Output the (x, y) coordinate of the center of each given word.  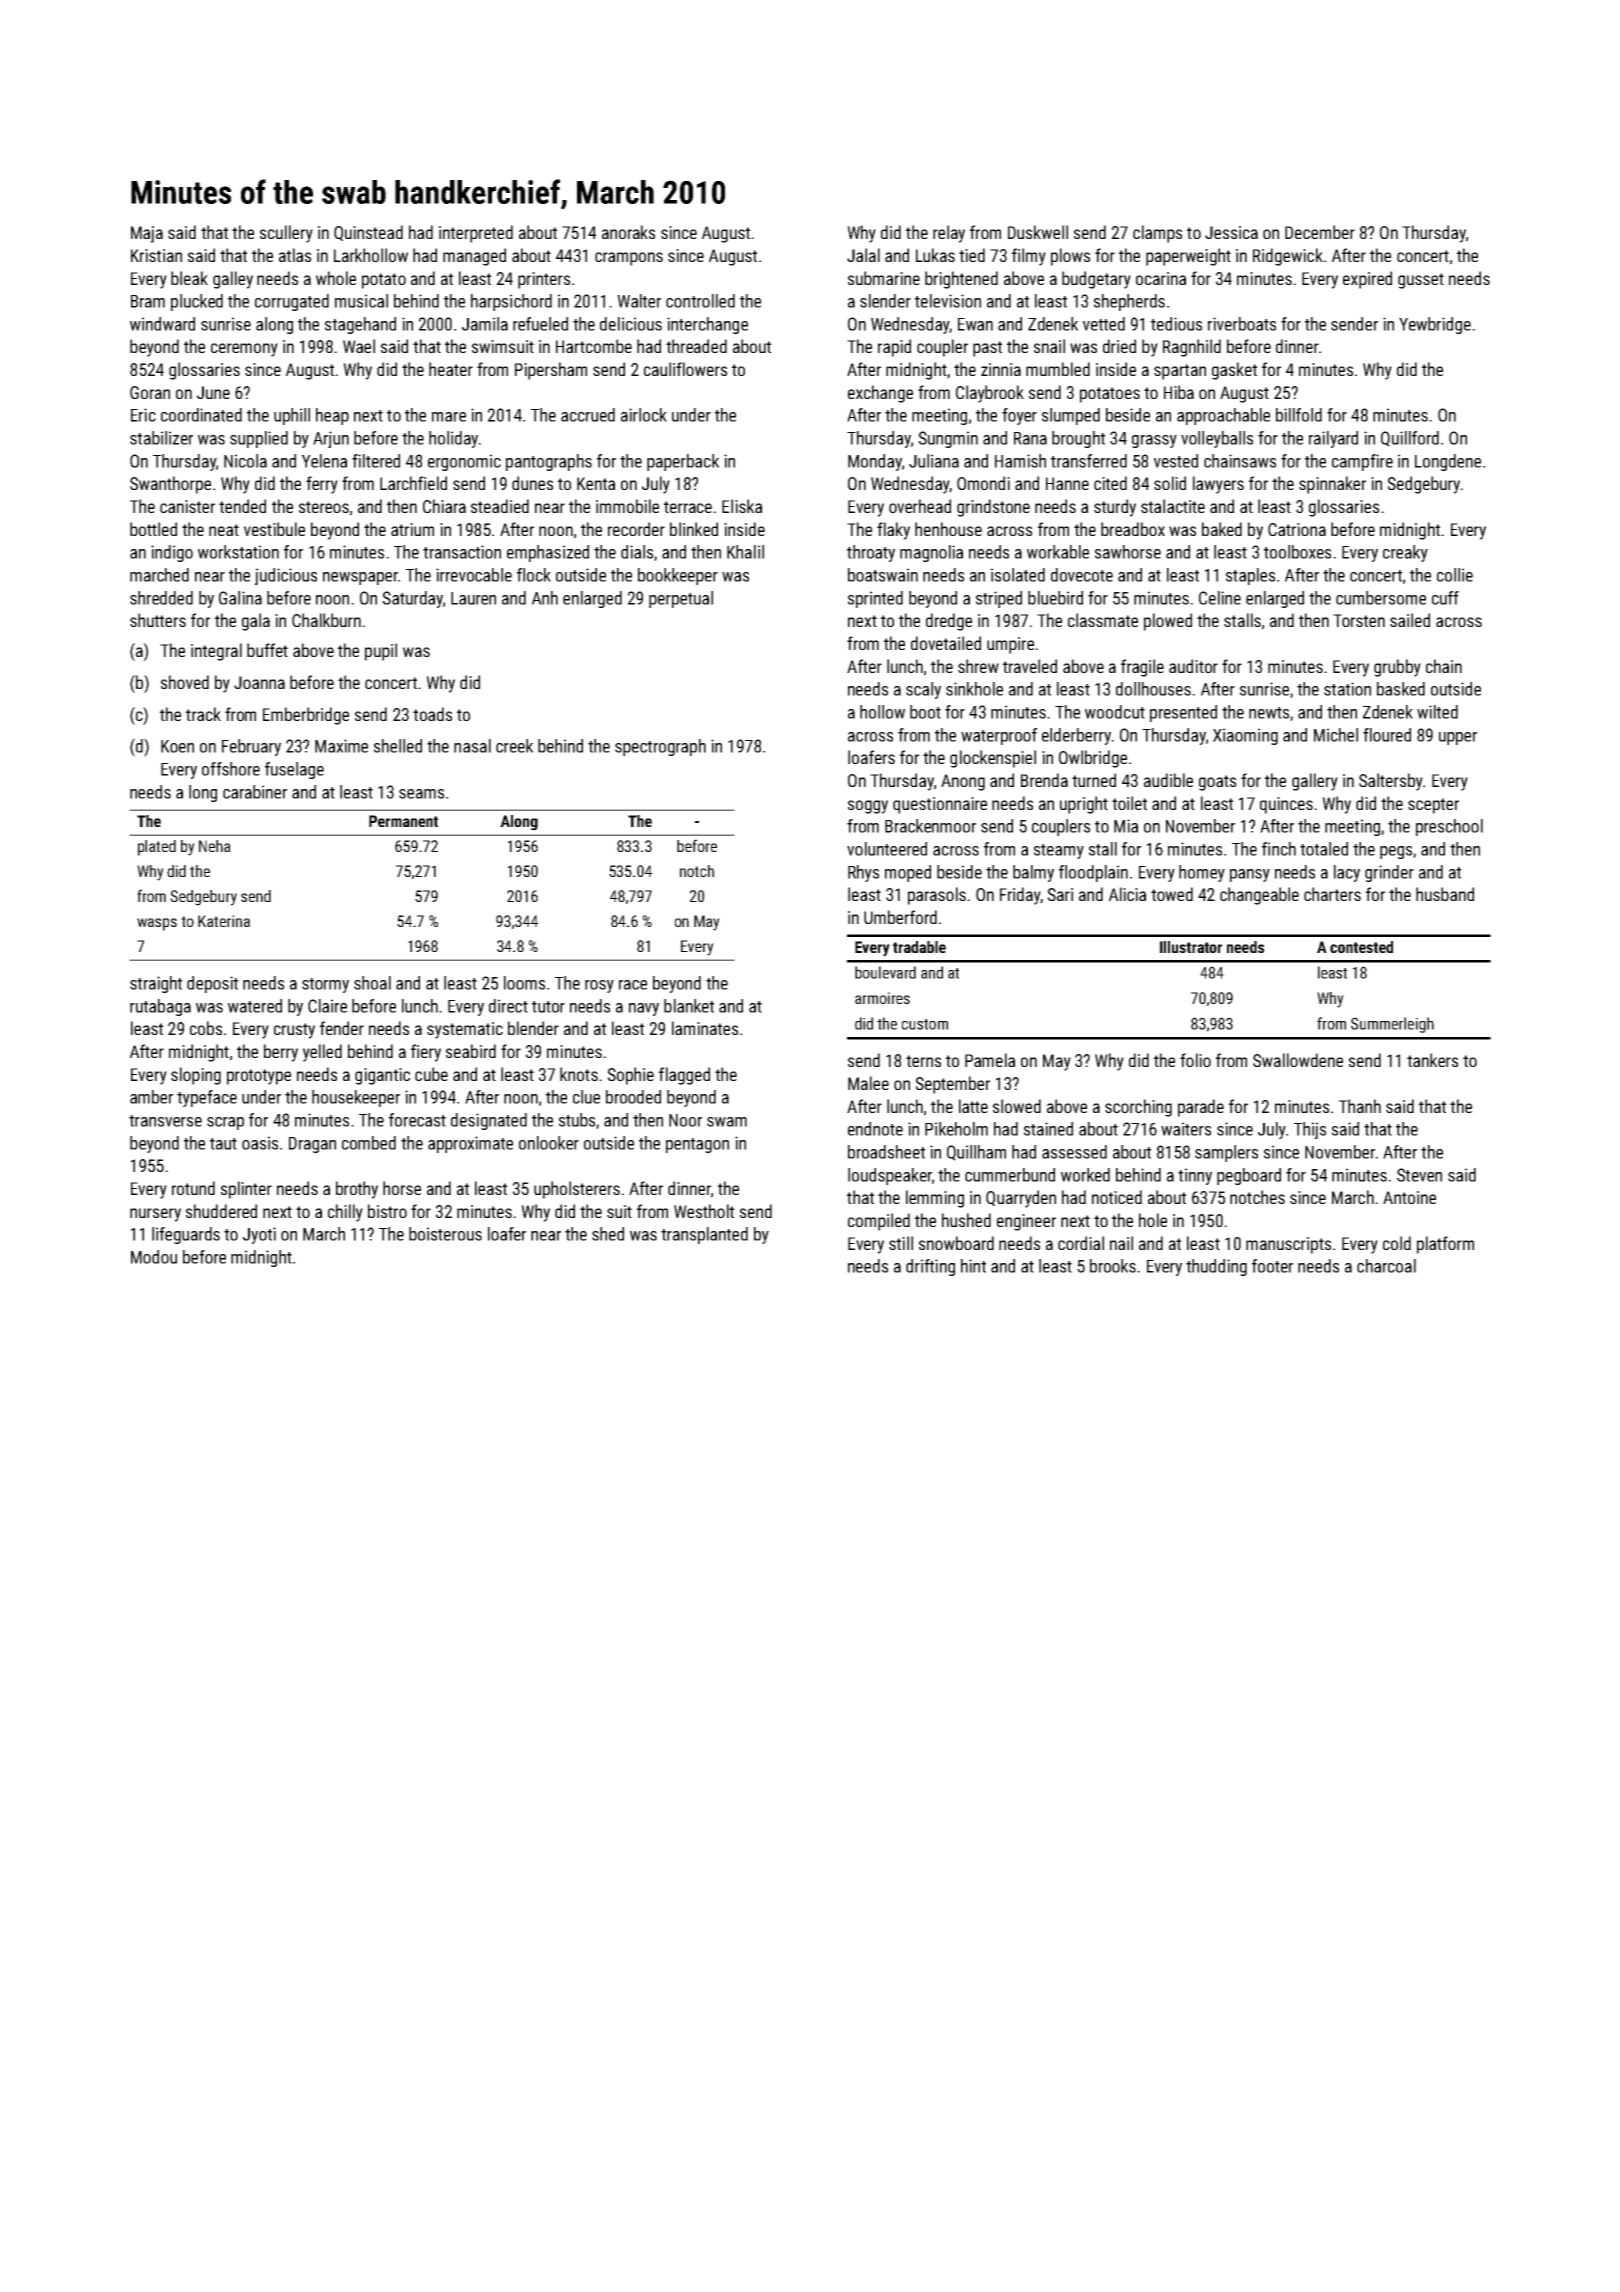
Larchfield (413, 483)
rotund (193, 1188)
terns (923, 1061)
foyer (1019, 416)
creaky (1405, 553)
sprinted (875, 599)
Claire (327, 1006)
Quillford (1410, 439)
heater (451, 369)
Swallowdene (1298, 1060)
